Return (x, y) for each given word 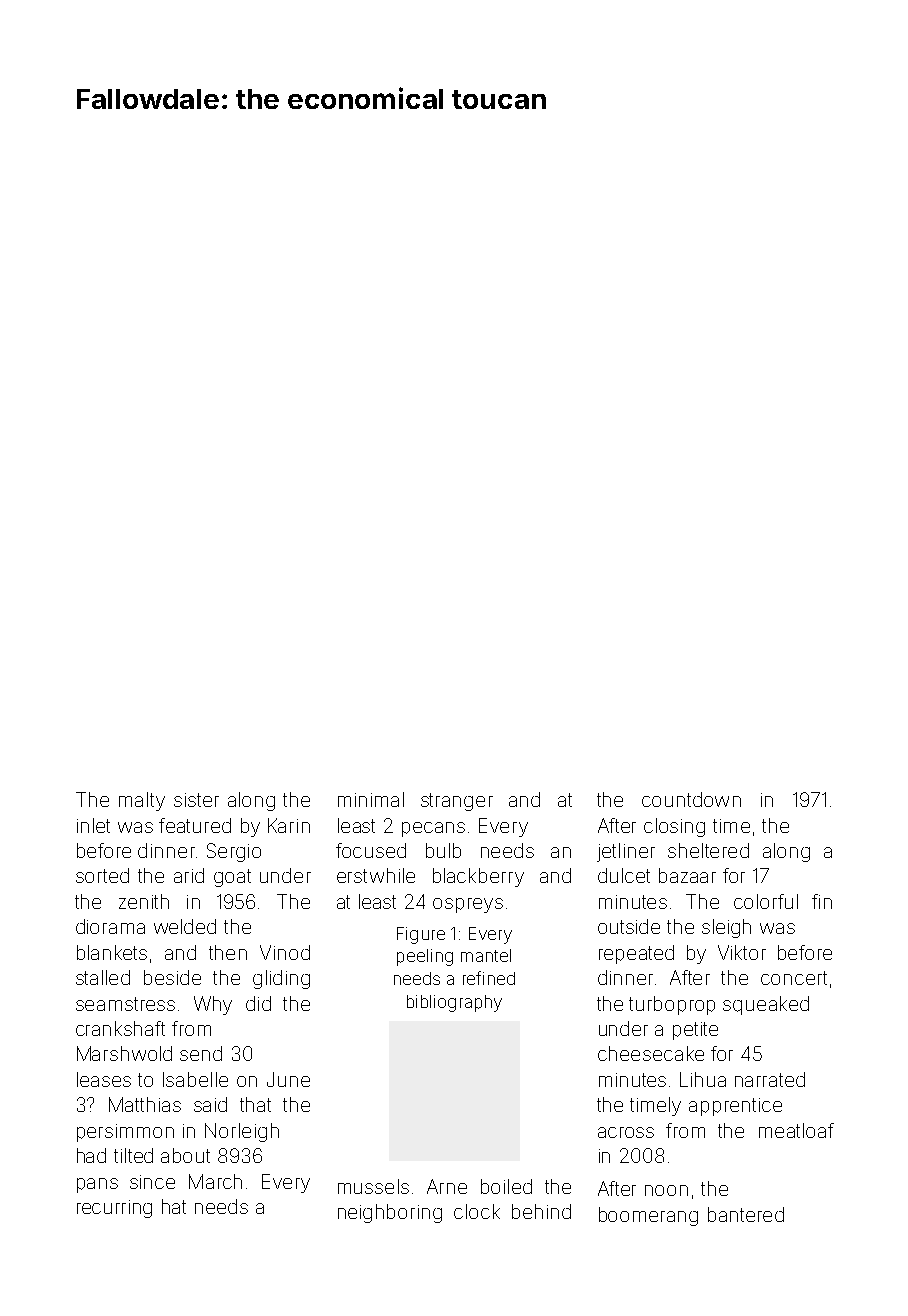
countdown (691, 799)
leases (104, 1079)
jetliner (626, 852)
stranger (457, 802)
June (288, 1079)
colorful (766, 901)
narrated (770, 1079)
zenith (144, 901)
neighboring (390, 1213)
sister (196, 800)
